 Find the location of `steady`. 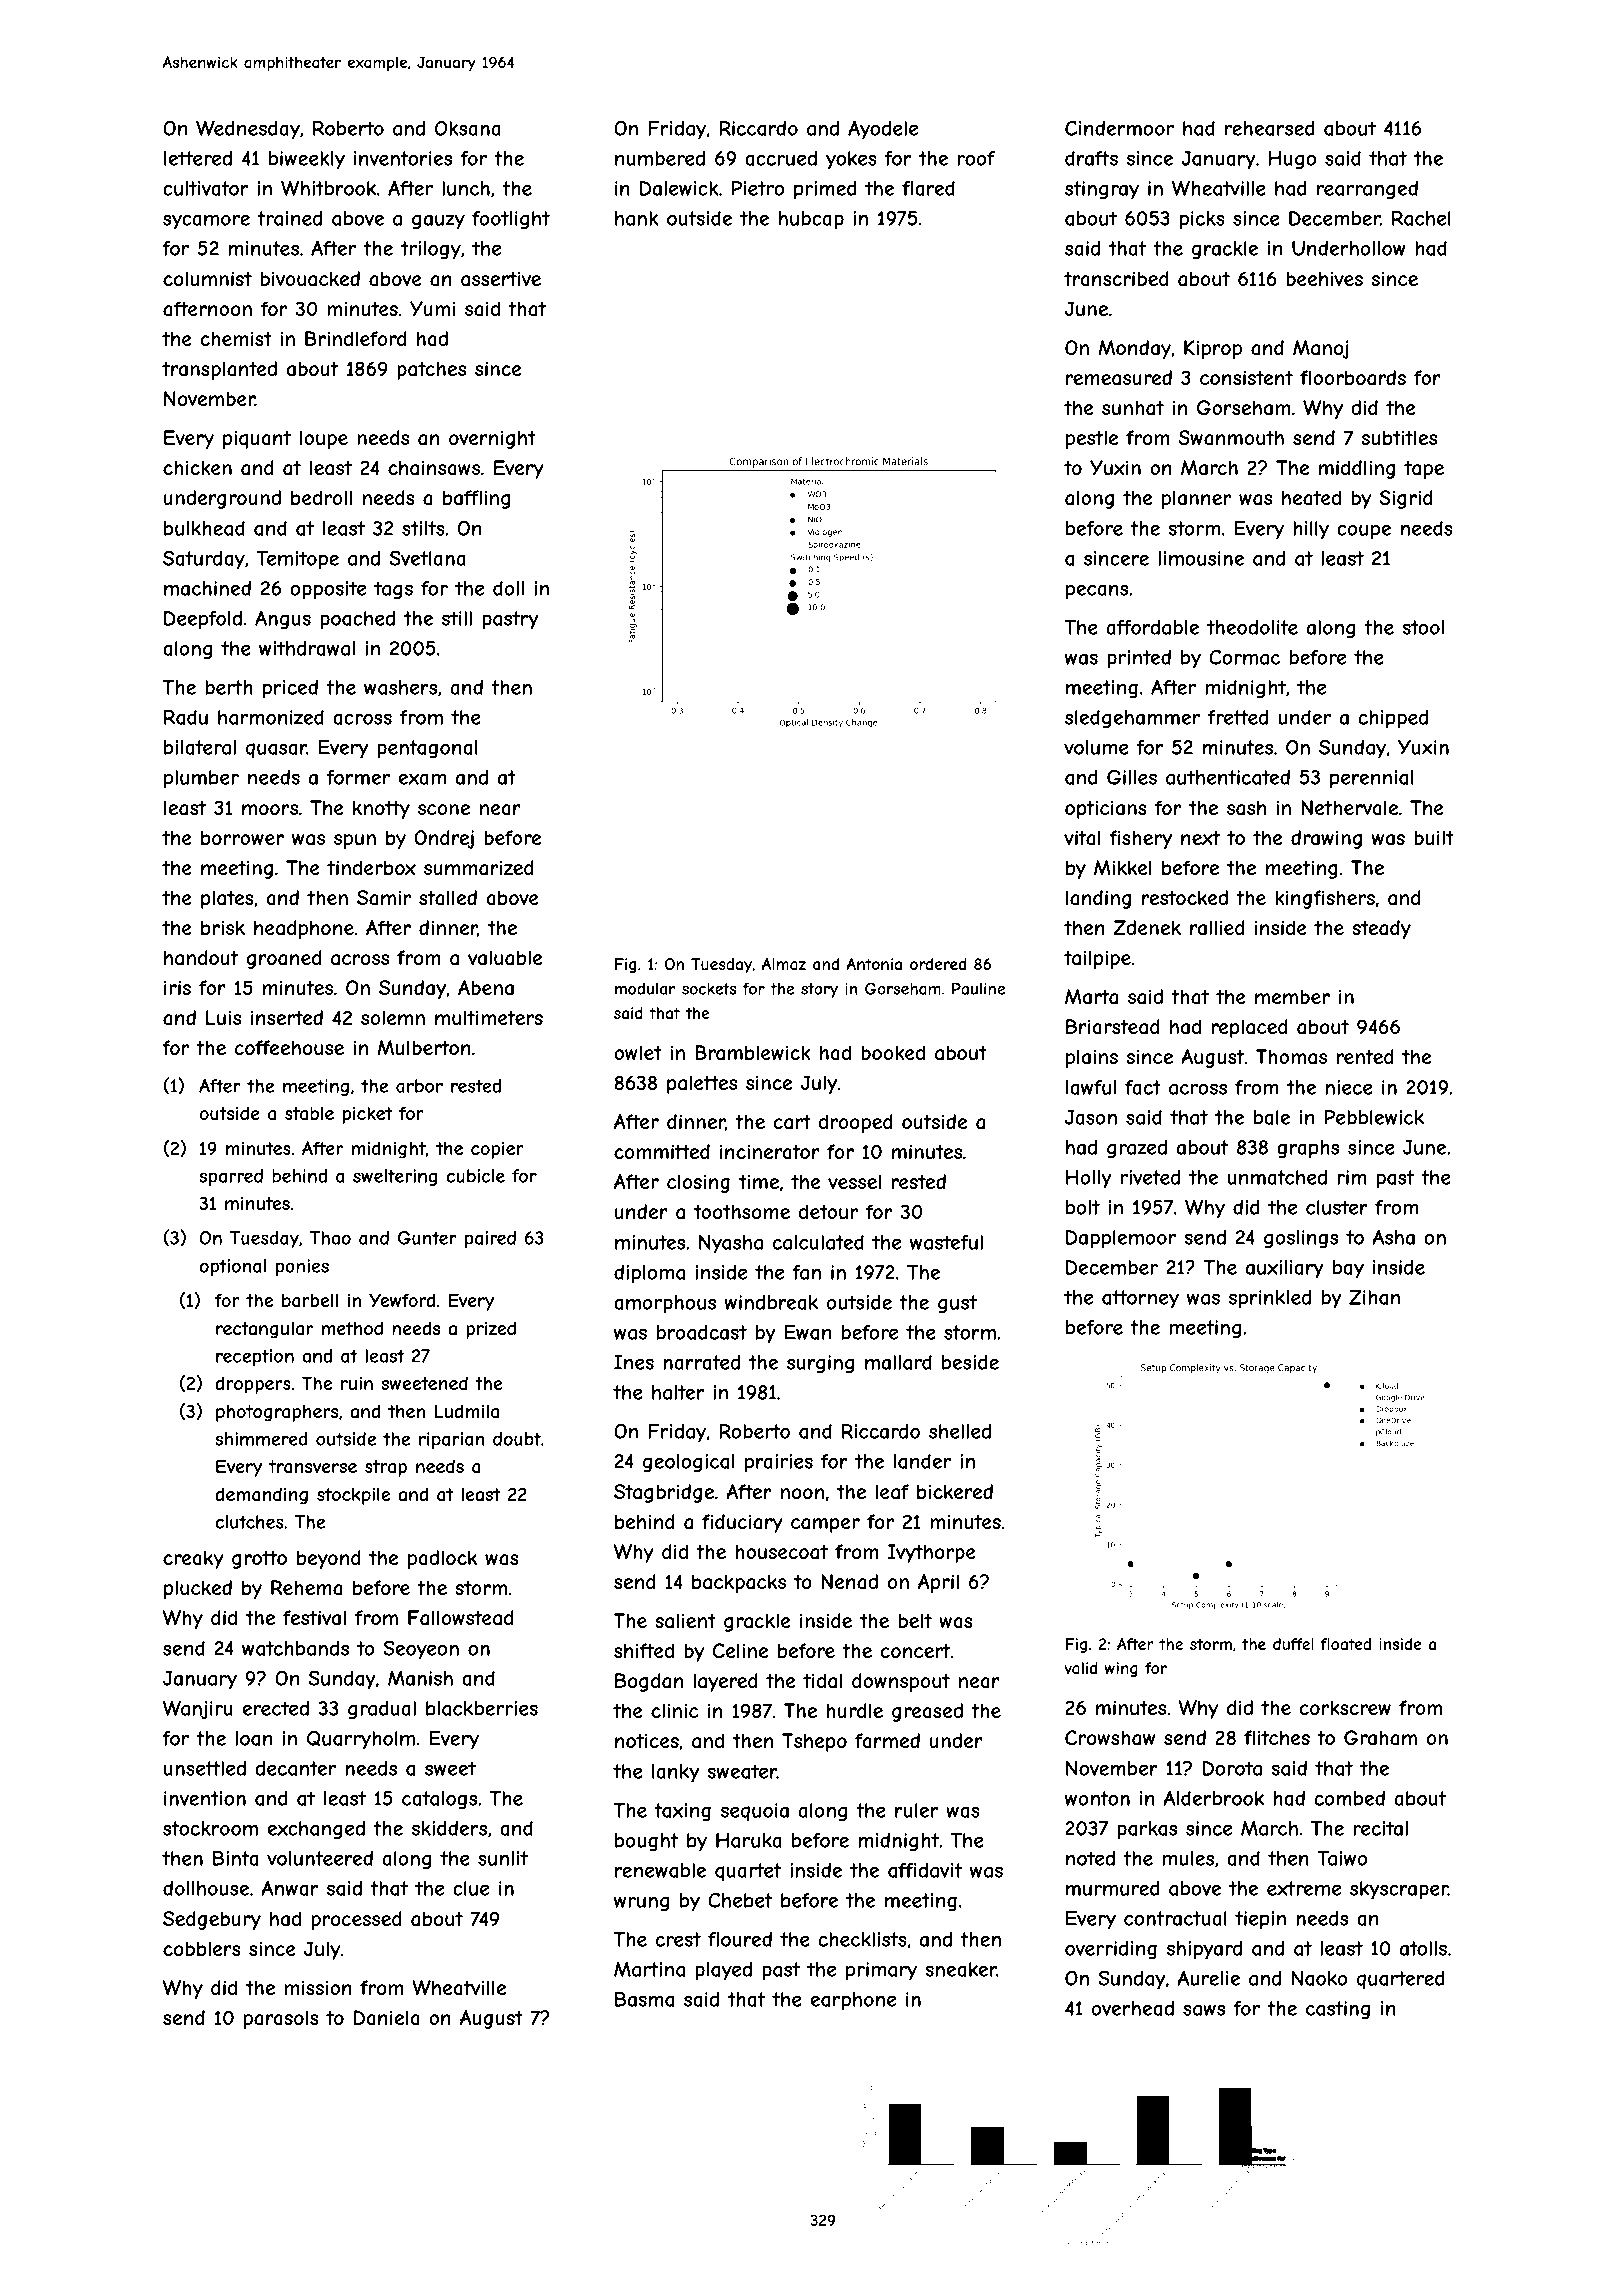

steady is located at coordinates (1381, 929).
